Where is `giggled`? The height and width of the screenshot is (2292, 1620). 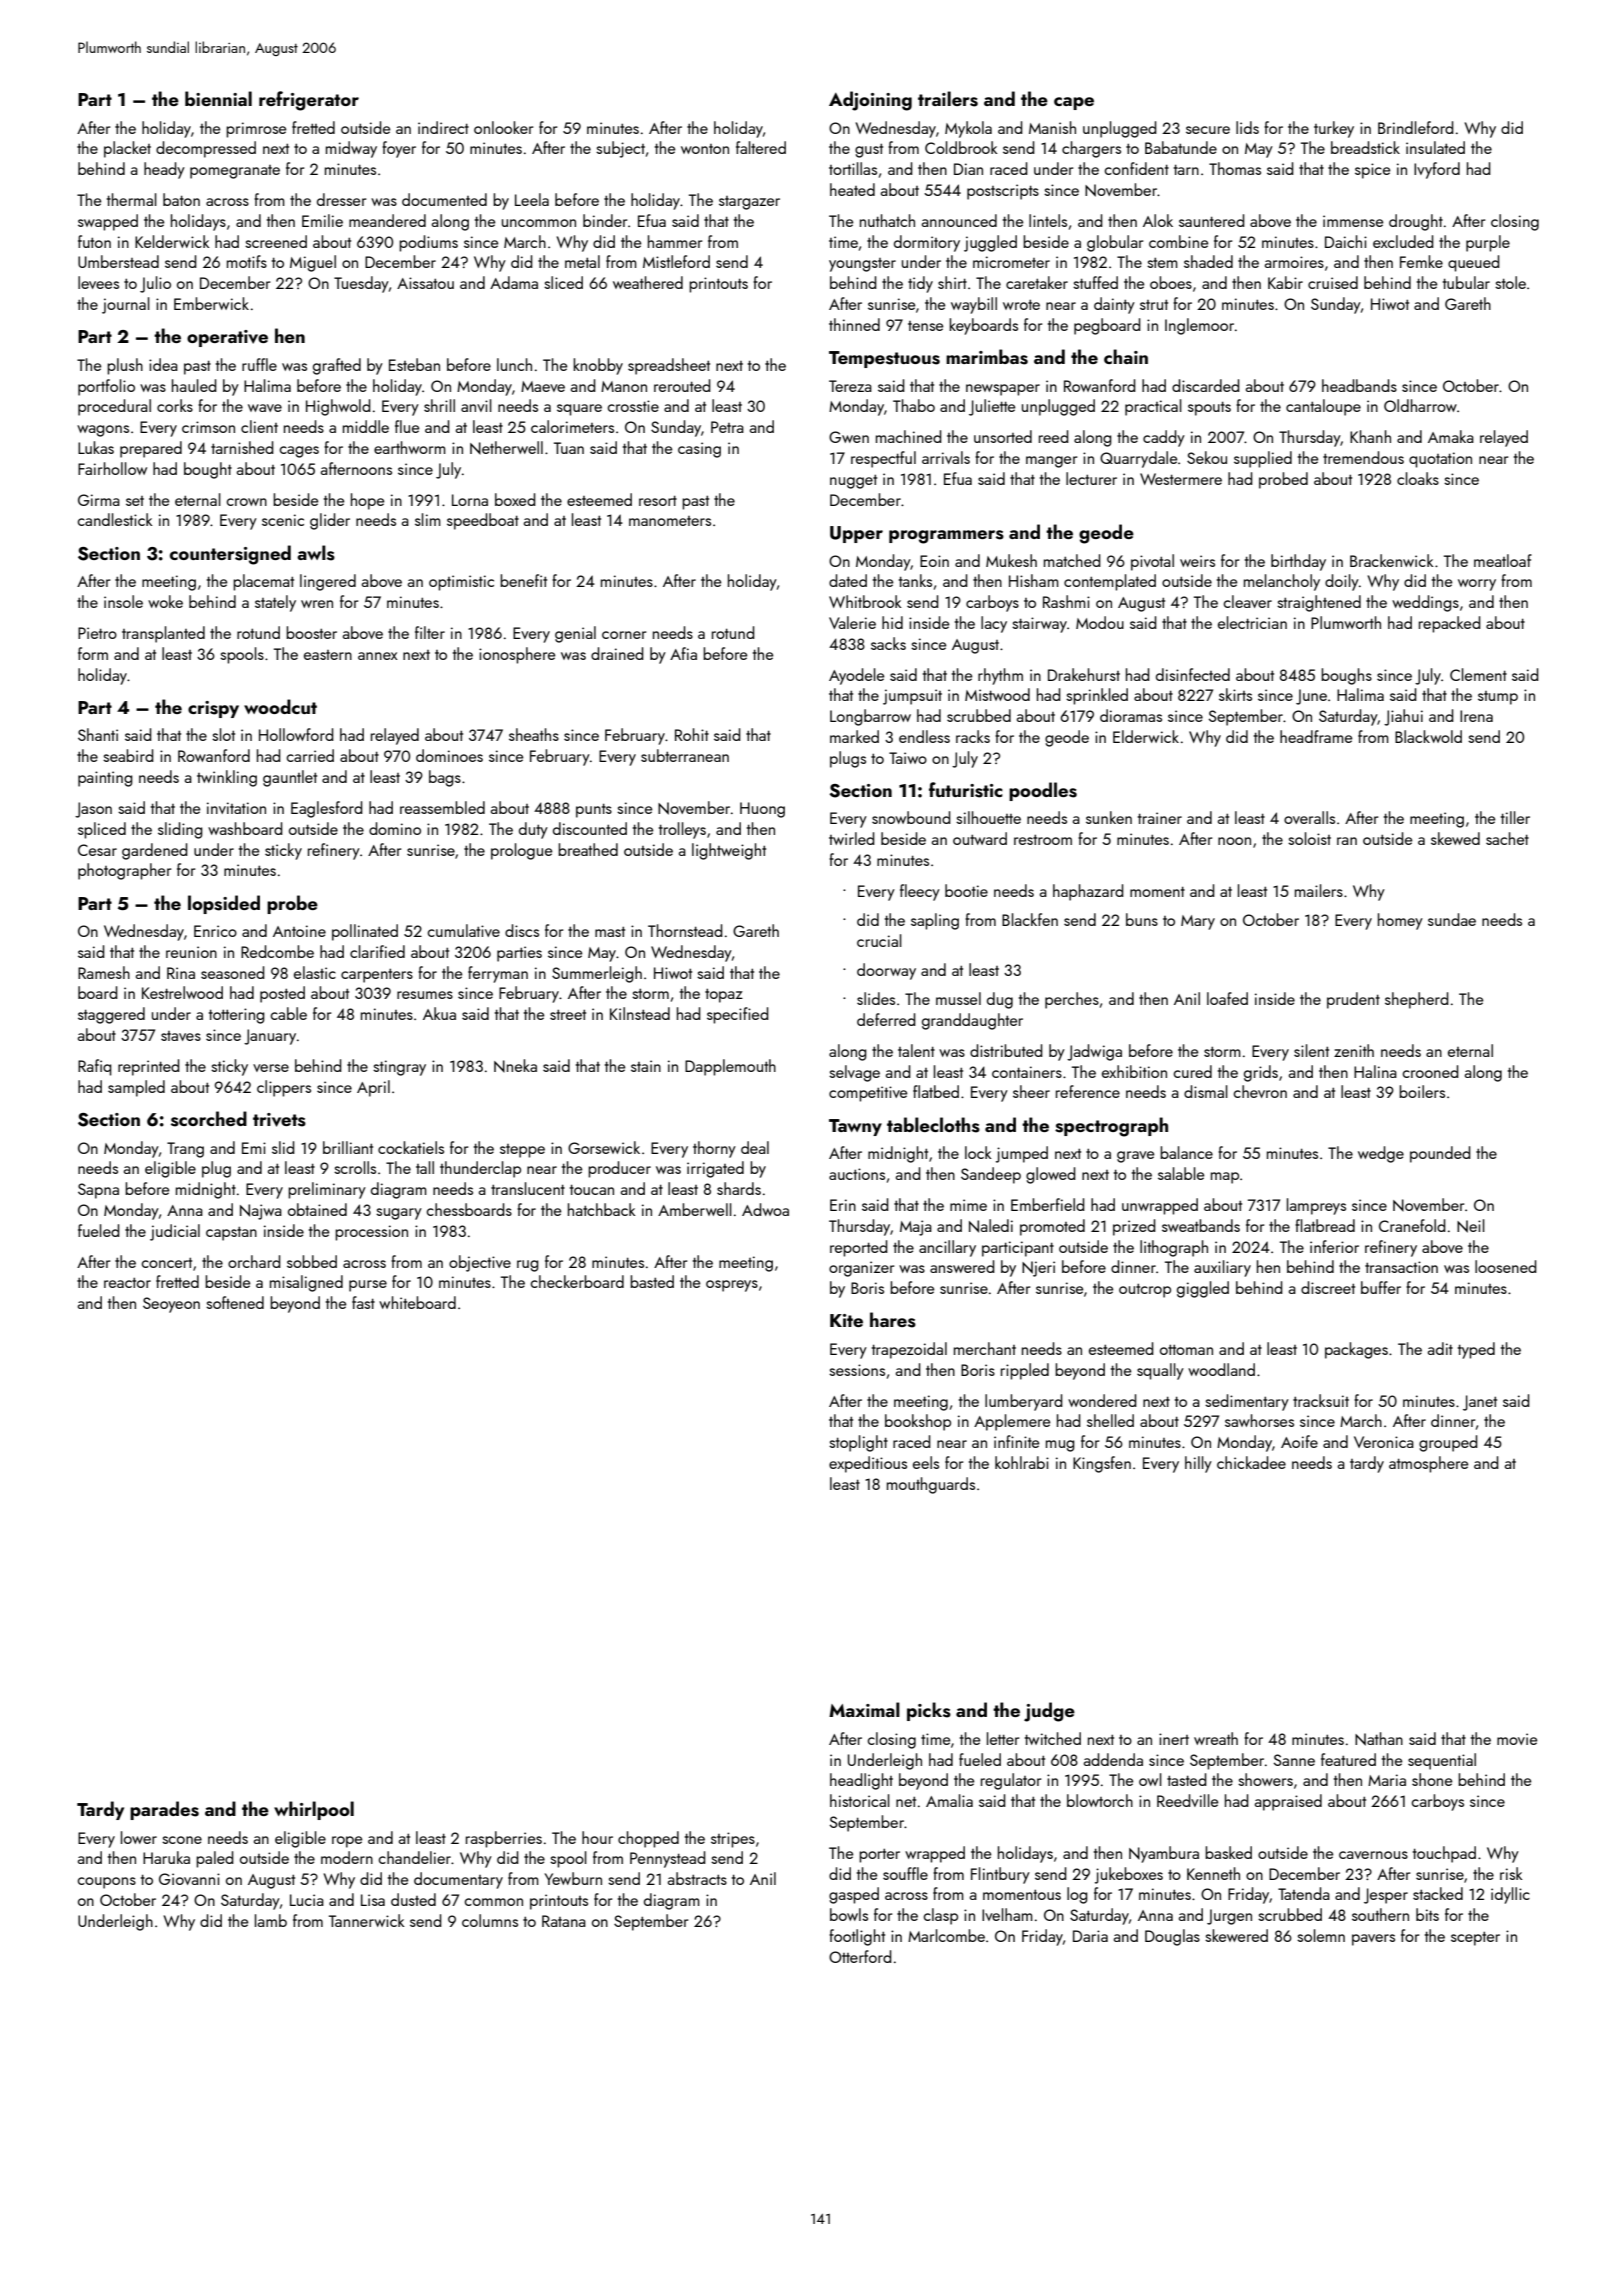
giggled is located at coordinates (1203, 1289).
